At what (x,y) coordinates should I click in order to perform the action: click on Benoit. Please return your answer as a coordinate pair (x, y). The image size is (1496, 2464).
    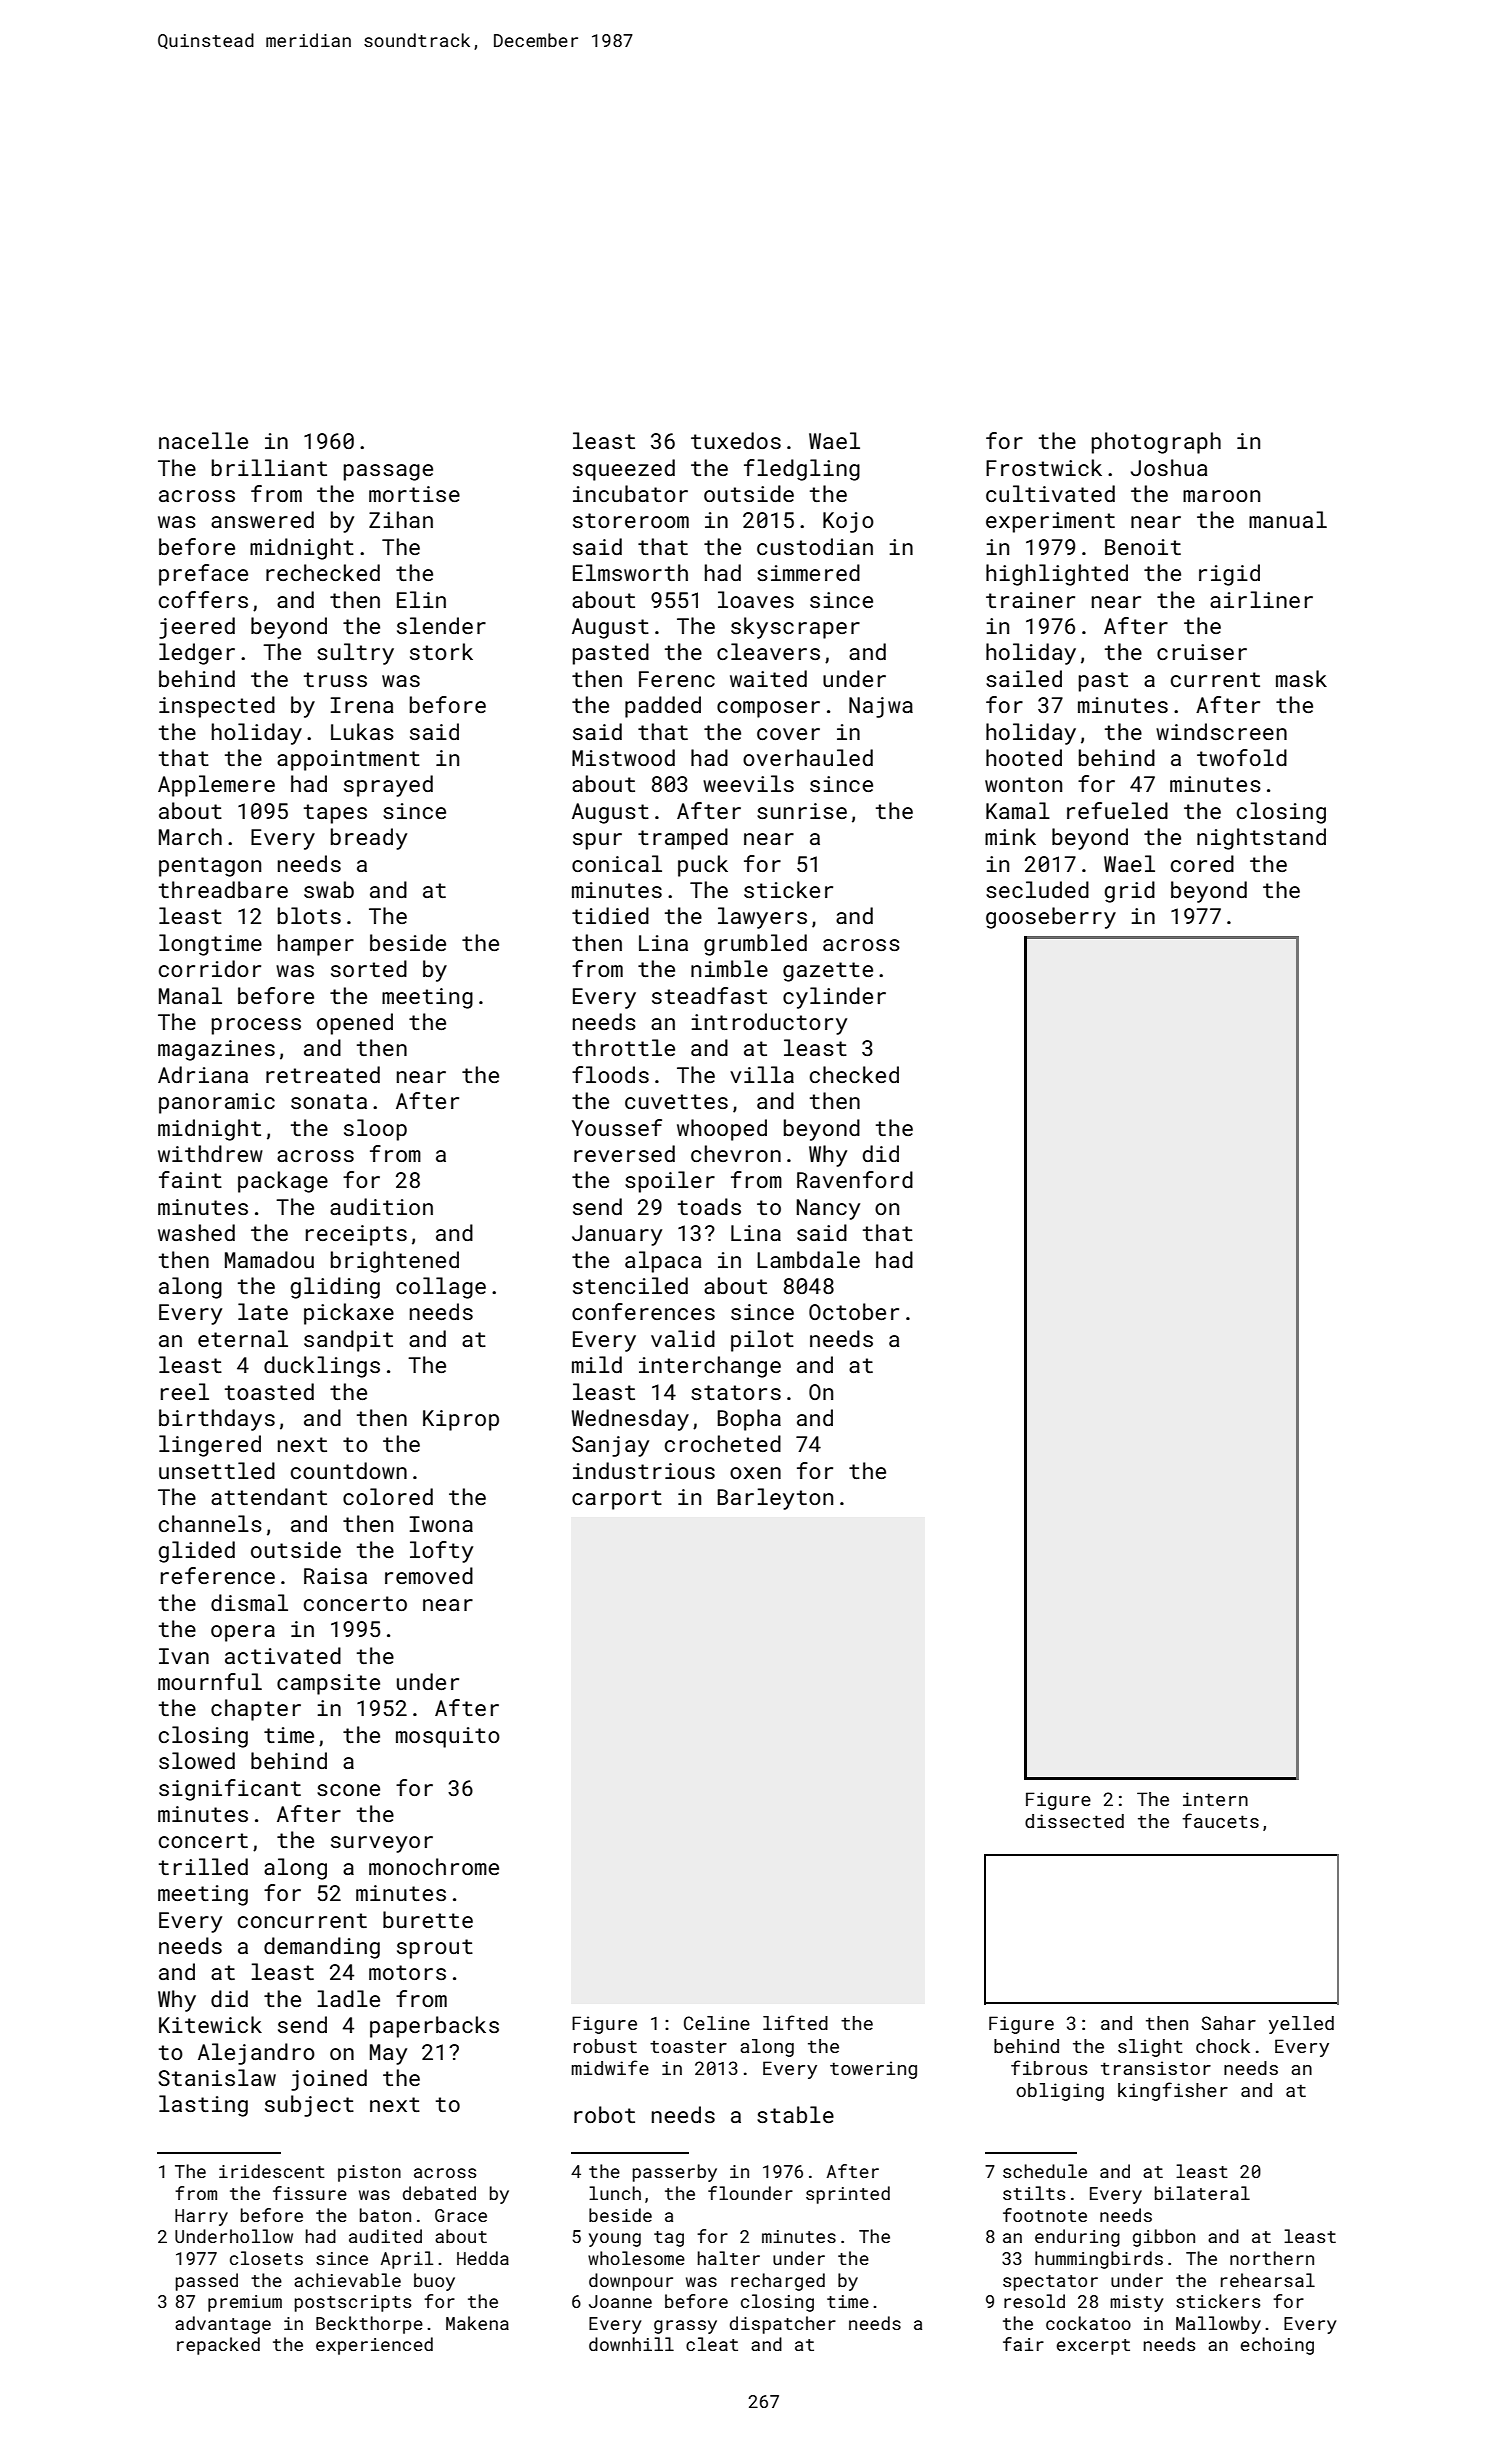
    Looking at the image, I should click on (1143, 547).
